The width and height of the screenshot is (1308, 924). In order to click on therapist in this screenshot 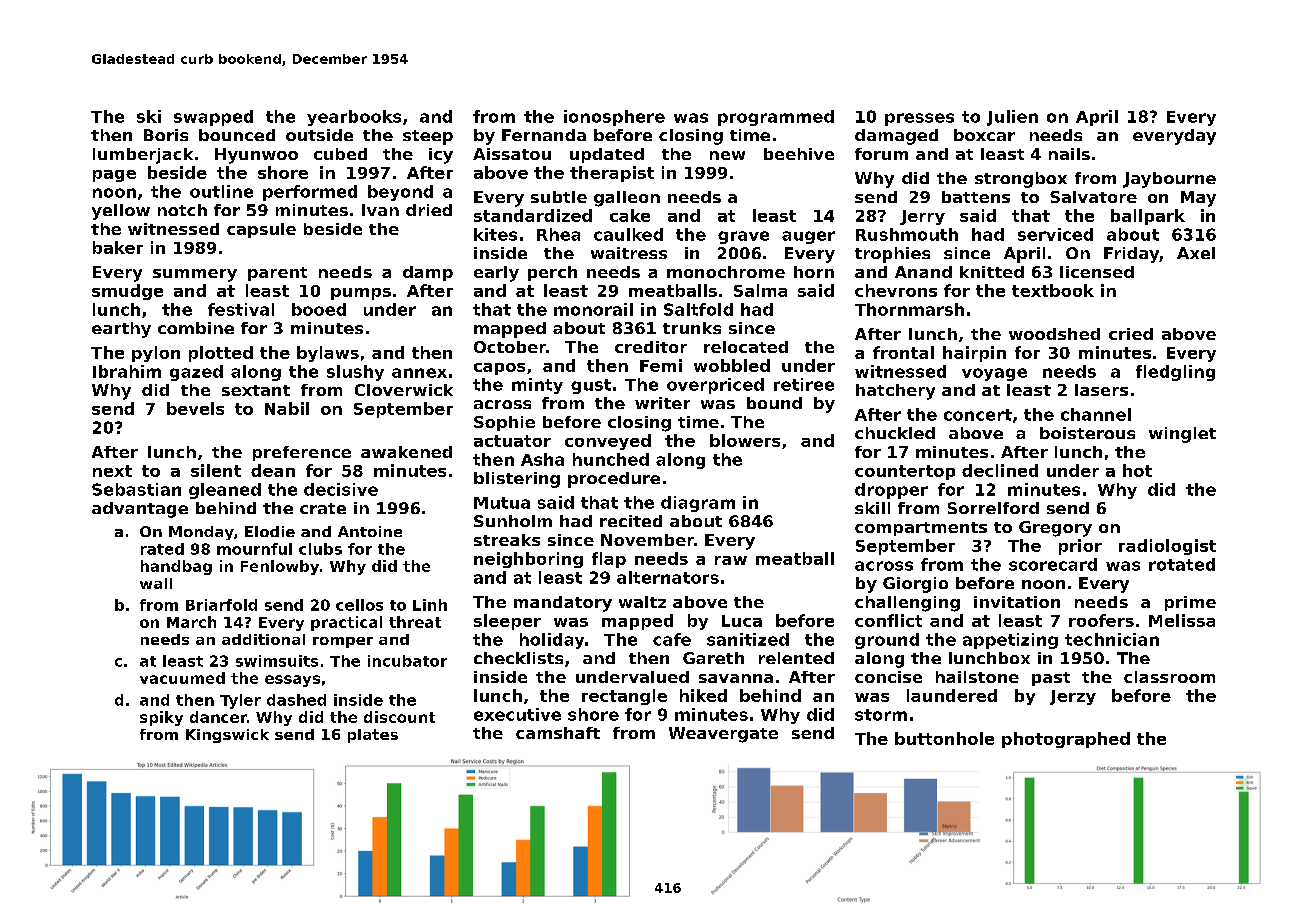, I will do `click(612, 174)`.
